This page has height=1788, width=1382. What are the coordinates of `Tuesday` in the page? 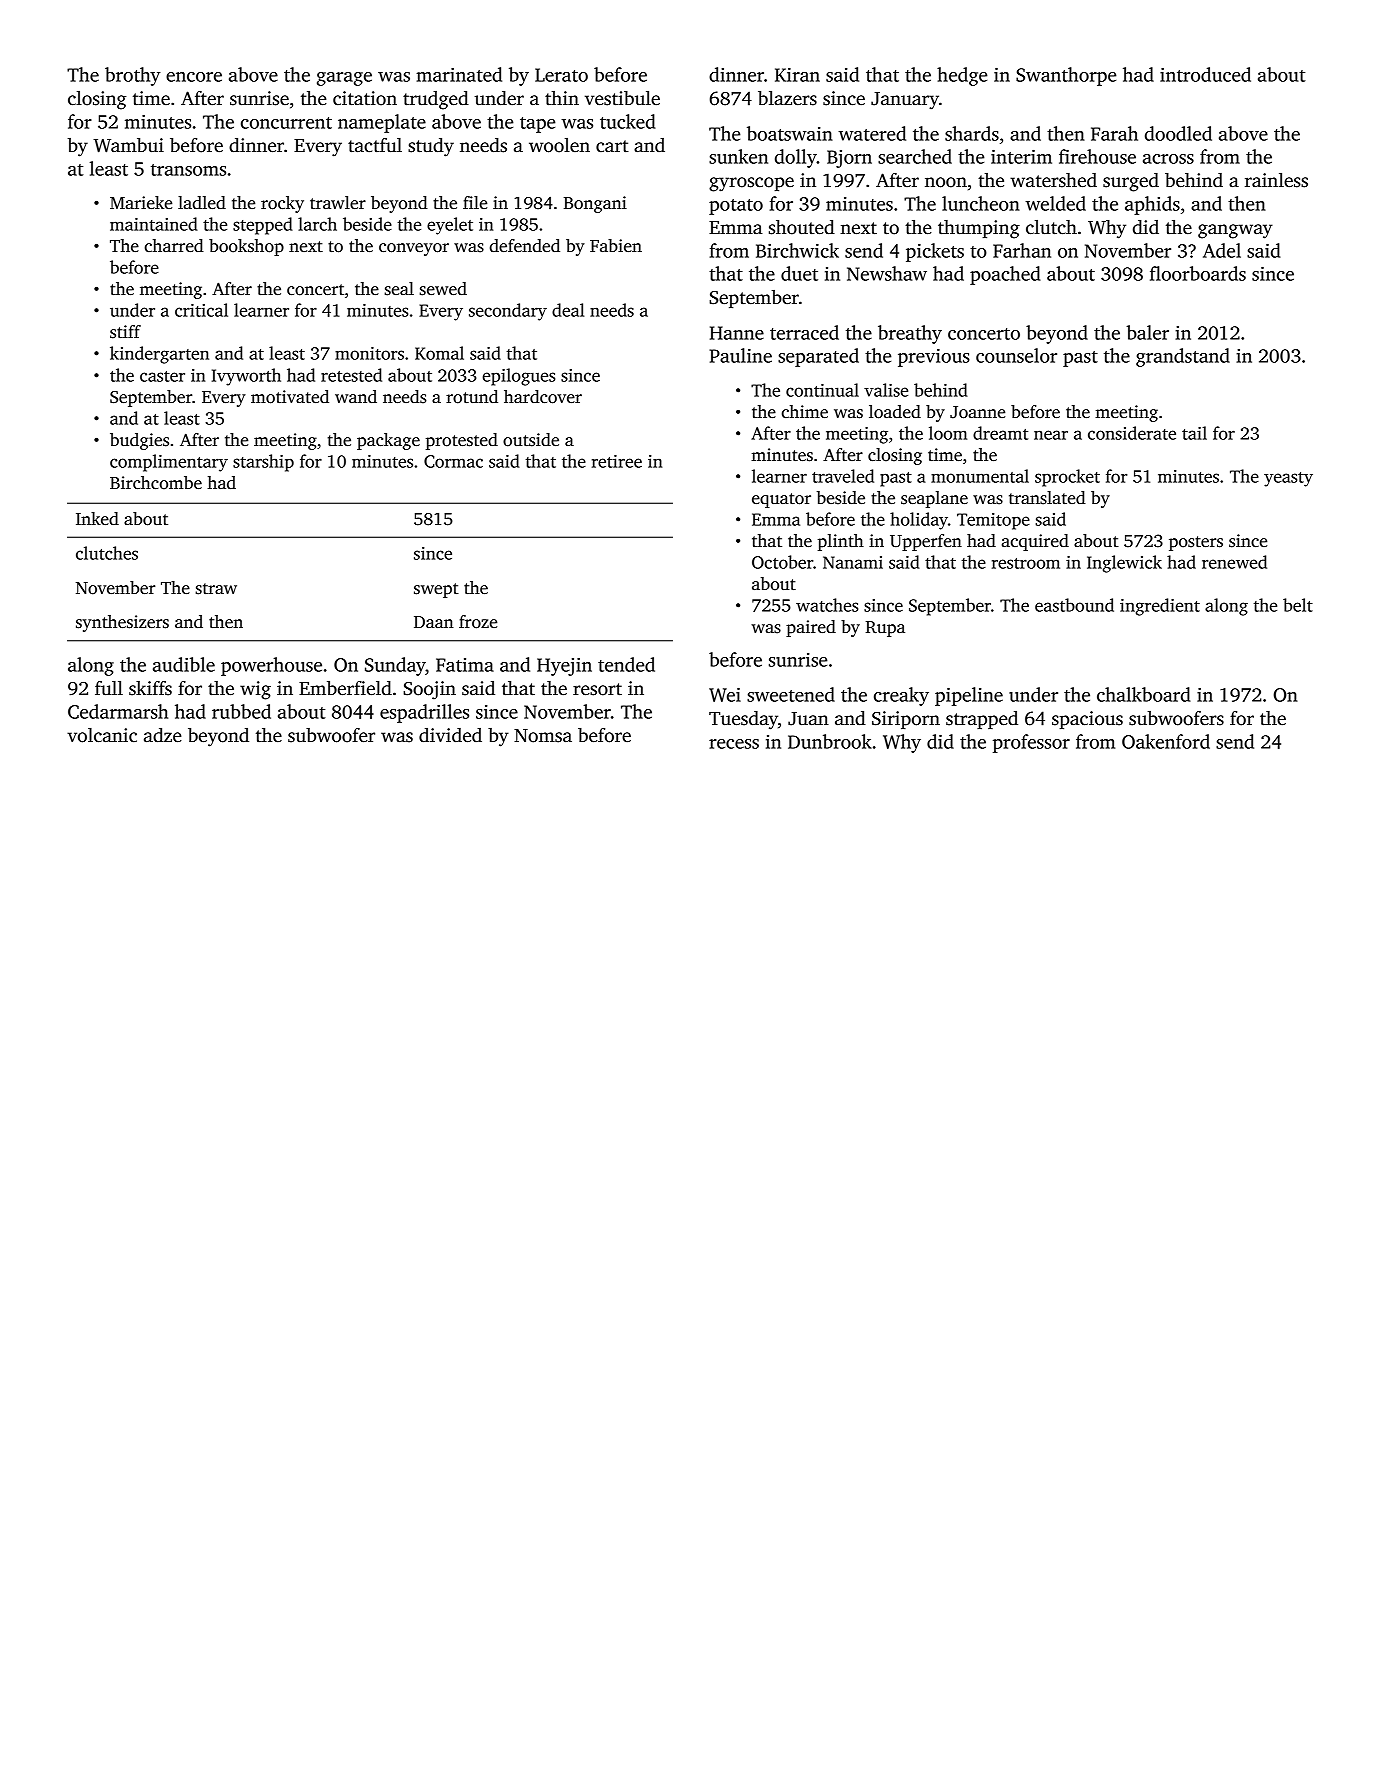 It's located at (743, 720).
